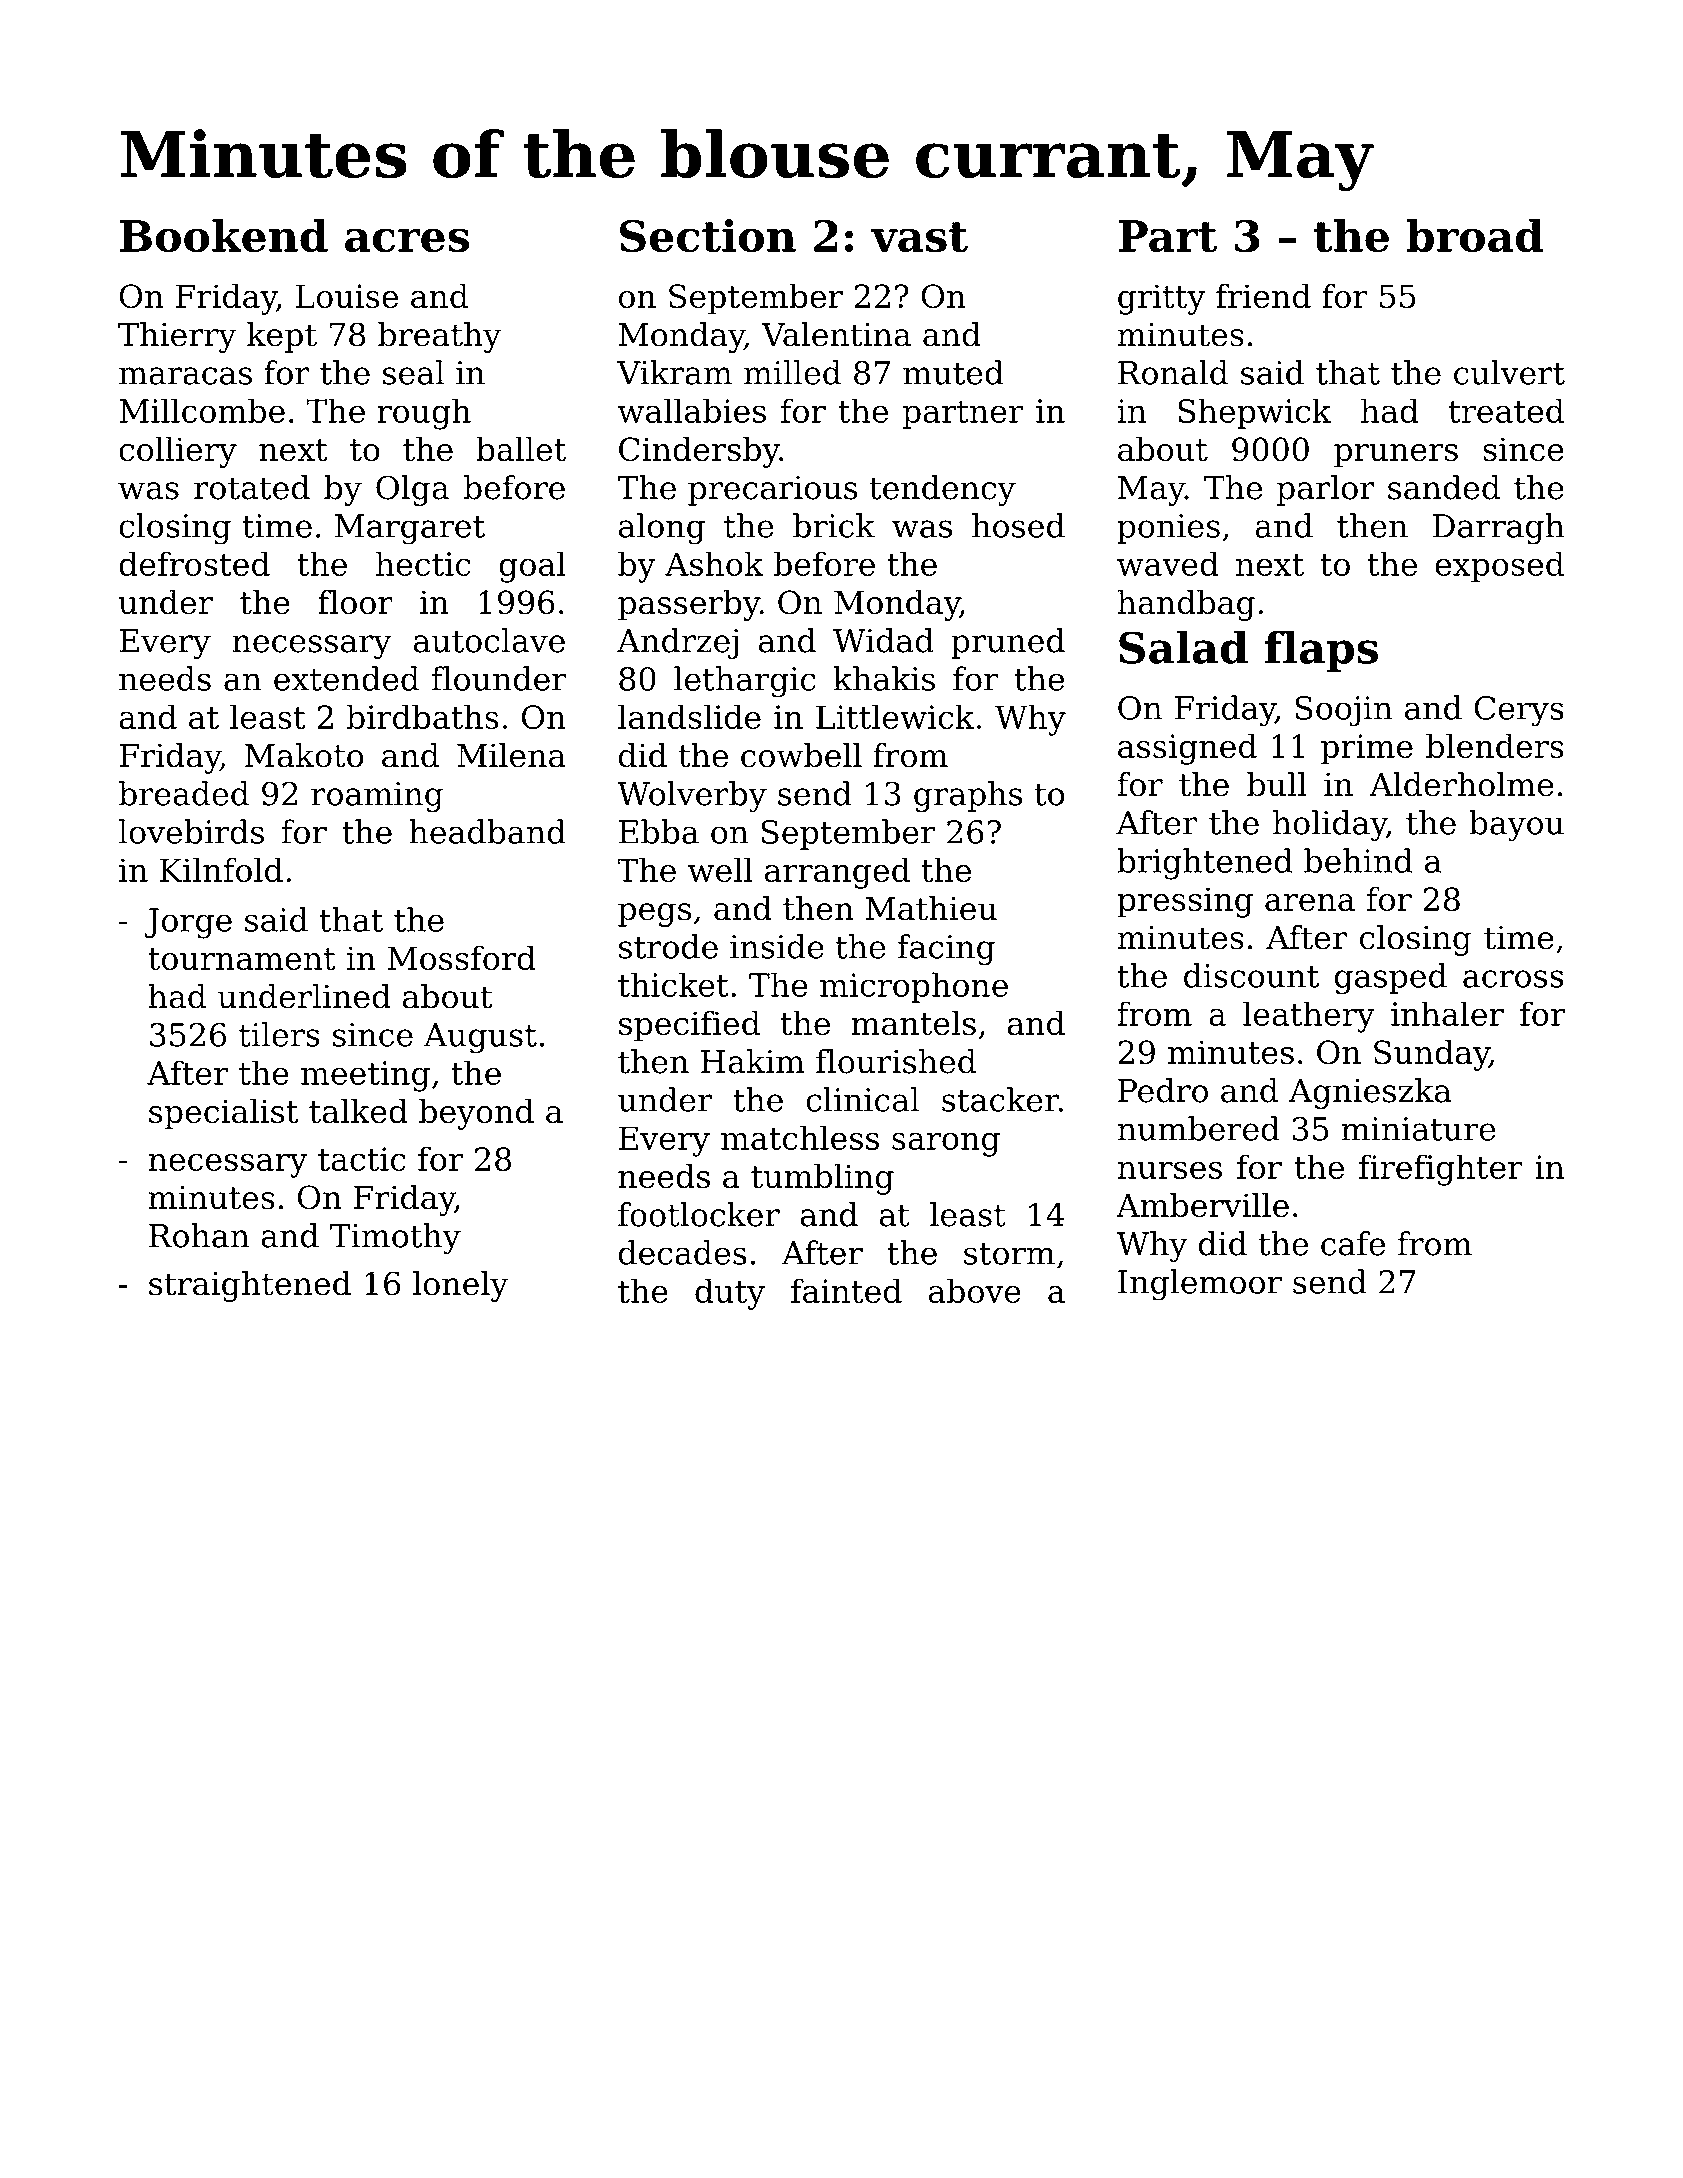 The width and height of the image is (1683, 2178). Describe the element at coordinates (1499, 566) in the image. I see `exposed` at that location.
